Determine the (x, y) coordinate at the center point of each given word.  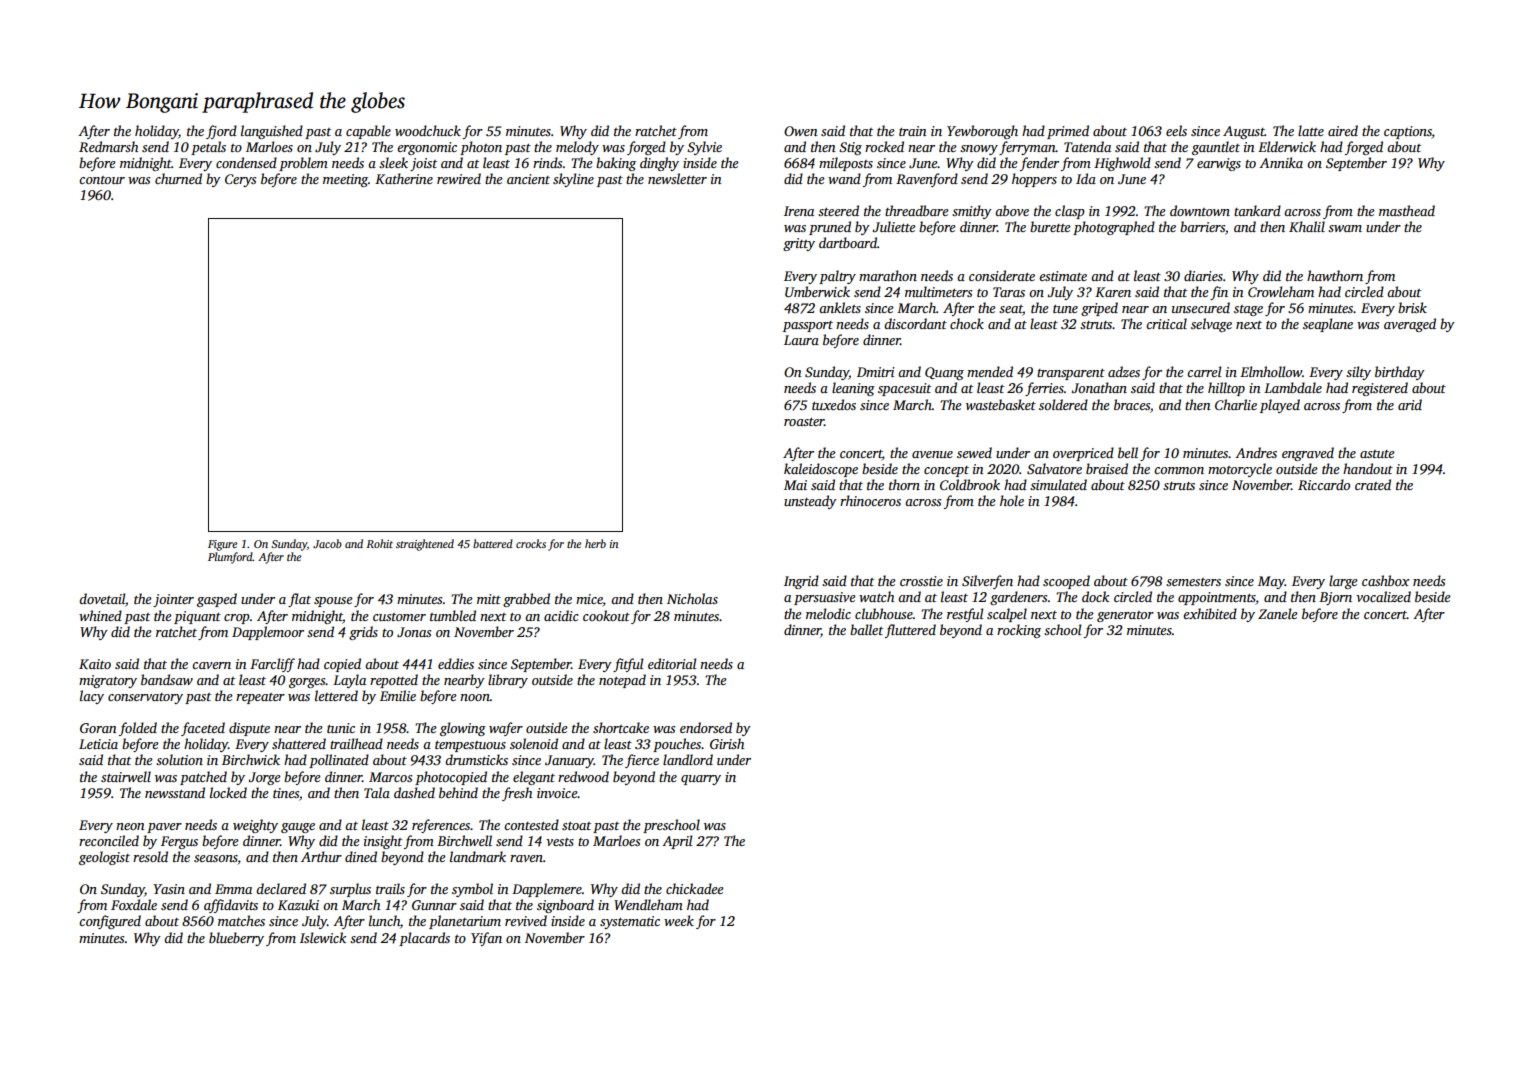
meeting (345, 180)
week (679, 920)
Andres (1256, 452)
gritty (799, 244)
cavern (211, 665)
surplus (350, 890)
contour (102, 180)
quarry (701, 780)
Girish (727, 743)
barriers (1202, 226)
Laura (801, 340)
